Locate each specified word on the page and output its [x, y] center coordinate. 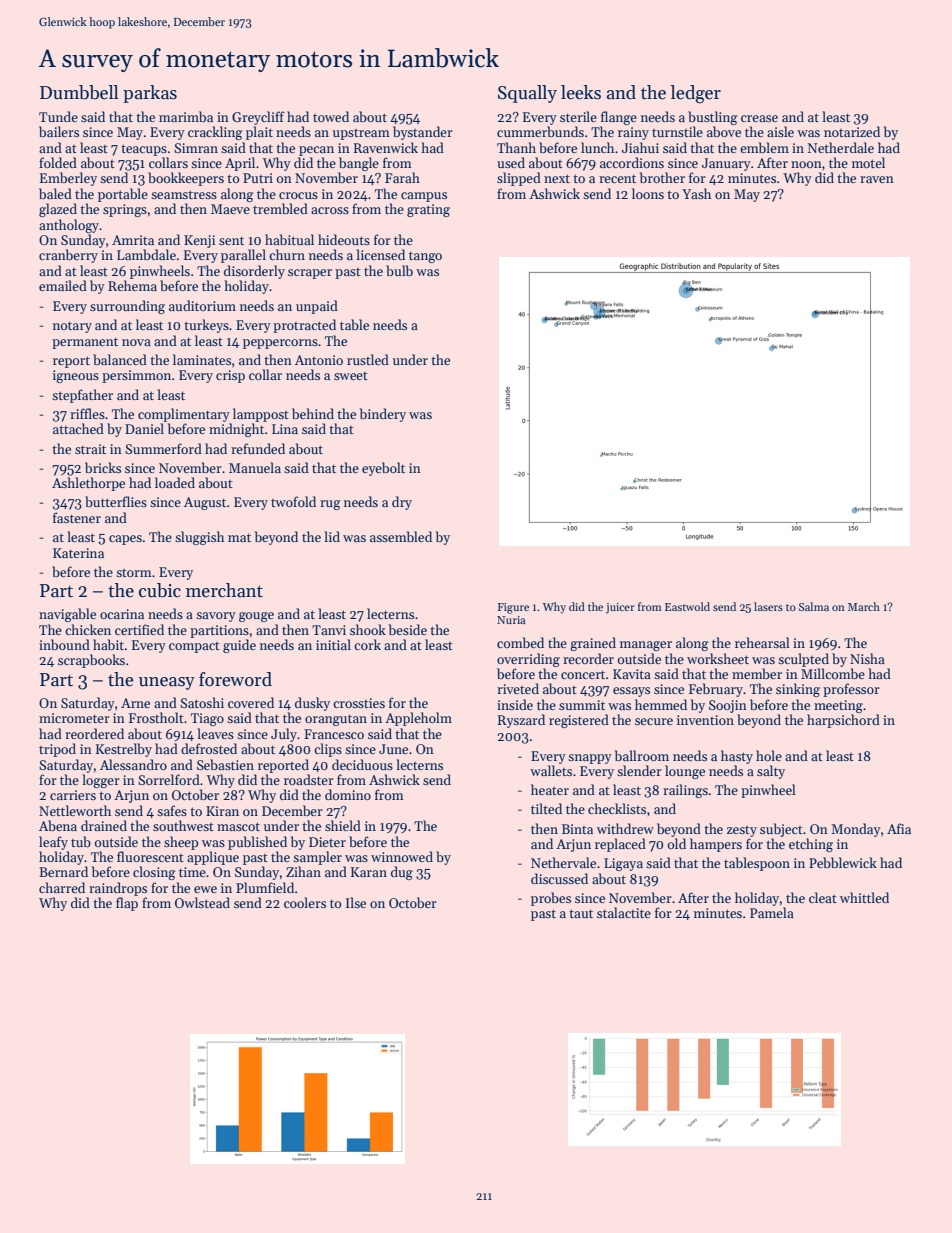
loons [648, 193]
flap [127, 904]
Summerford [163, 448]
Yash [696, 193]
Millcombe [833, 673]
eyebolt [383, 469]
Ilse [356, 902]
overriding [528, 660]
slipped [519, 179]
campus [424, 197]
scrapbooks [91, 661]
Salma [814, 606]
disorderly [254, 272]
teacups [144, 150]
